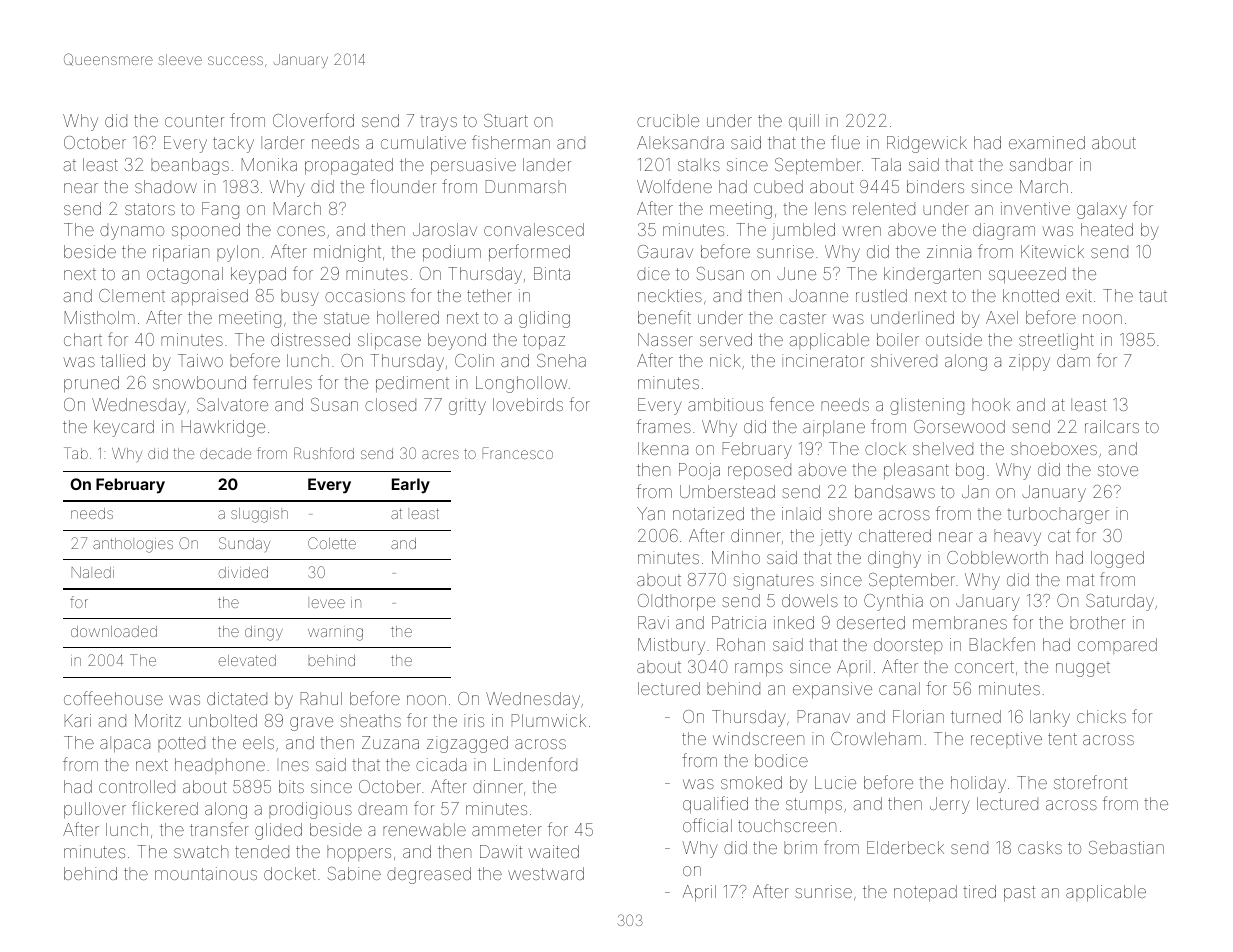 The width and height of the page is (1233, 952). Describe the element at coordinates (671, 646) in the page. I see `Mistbury` at that location.
